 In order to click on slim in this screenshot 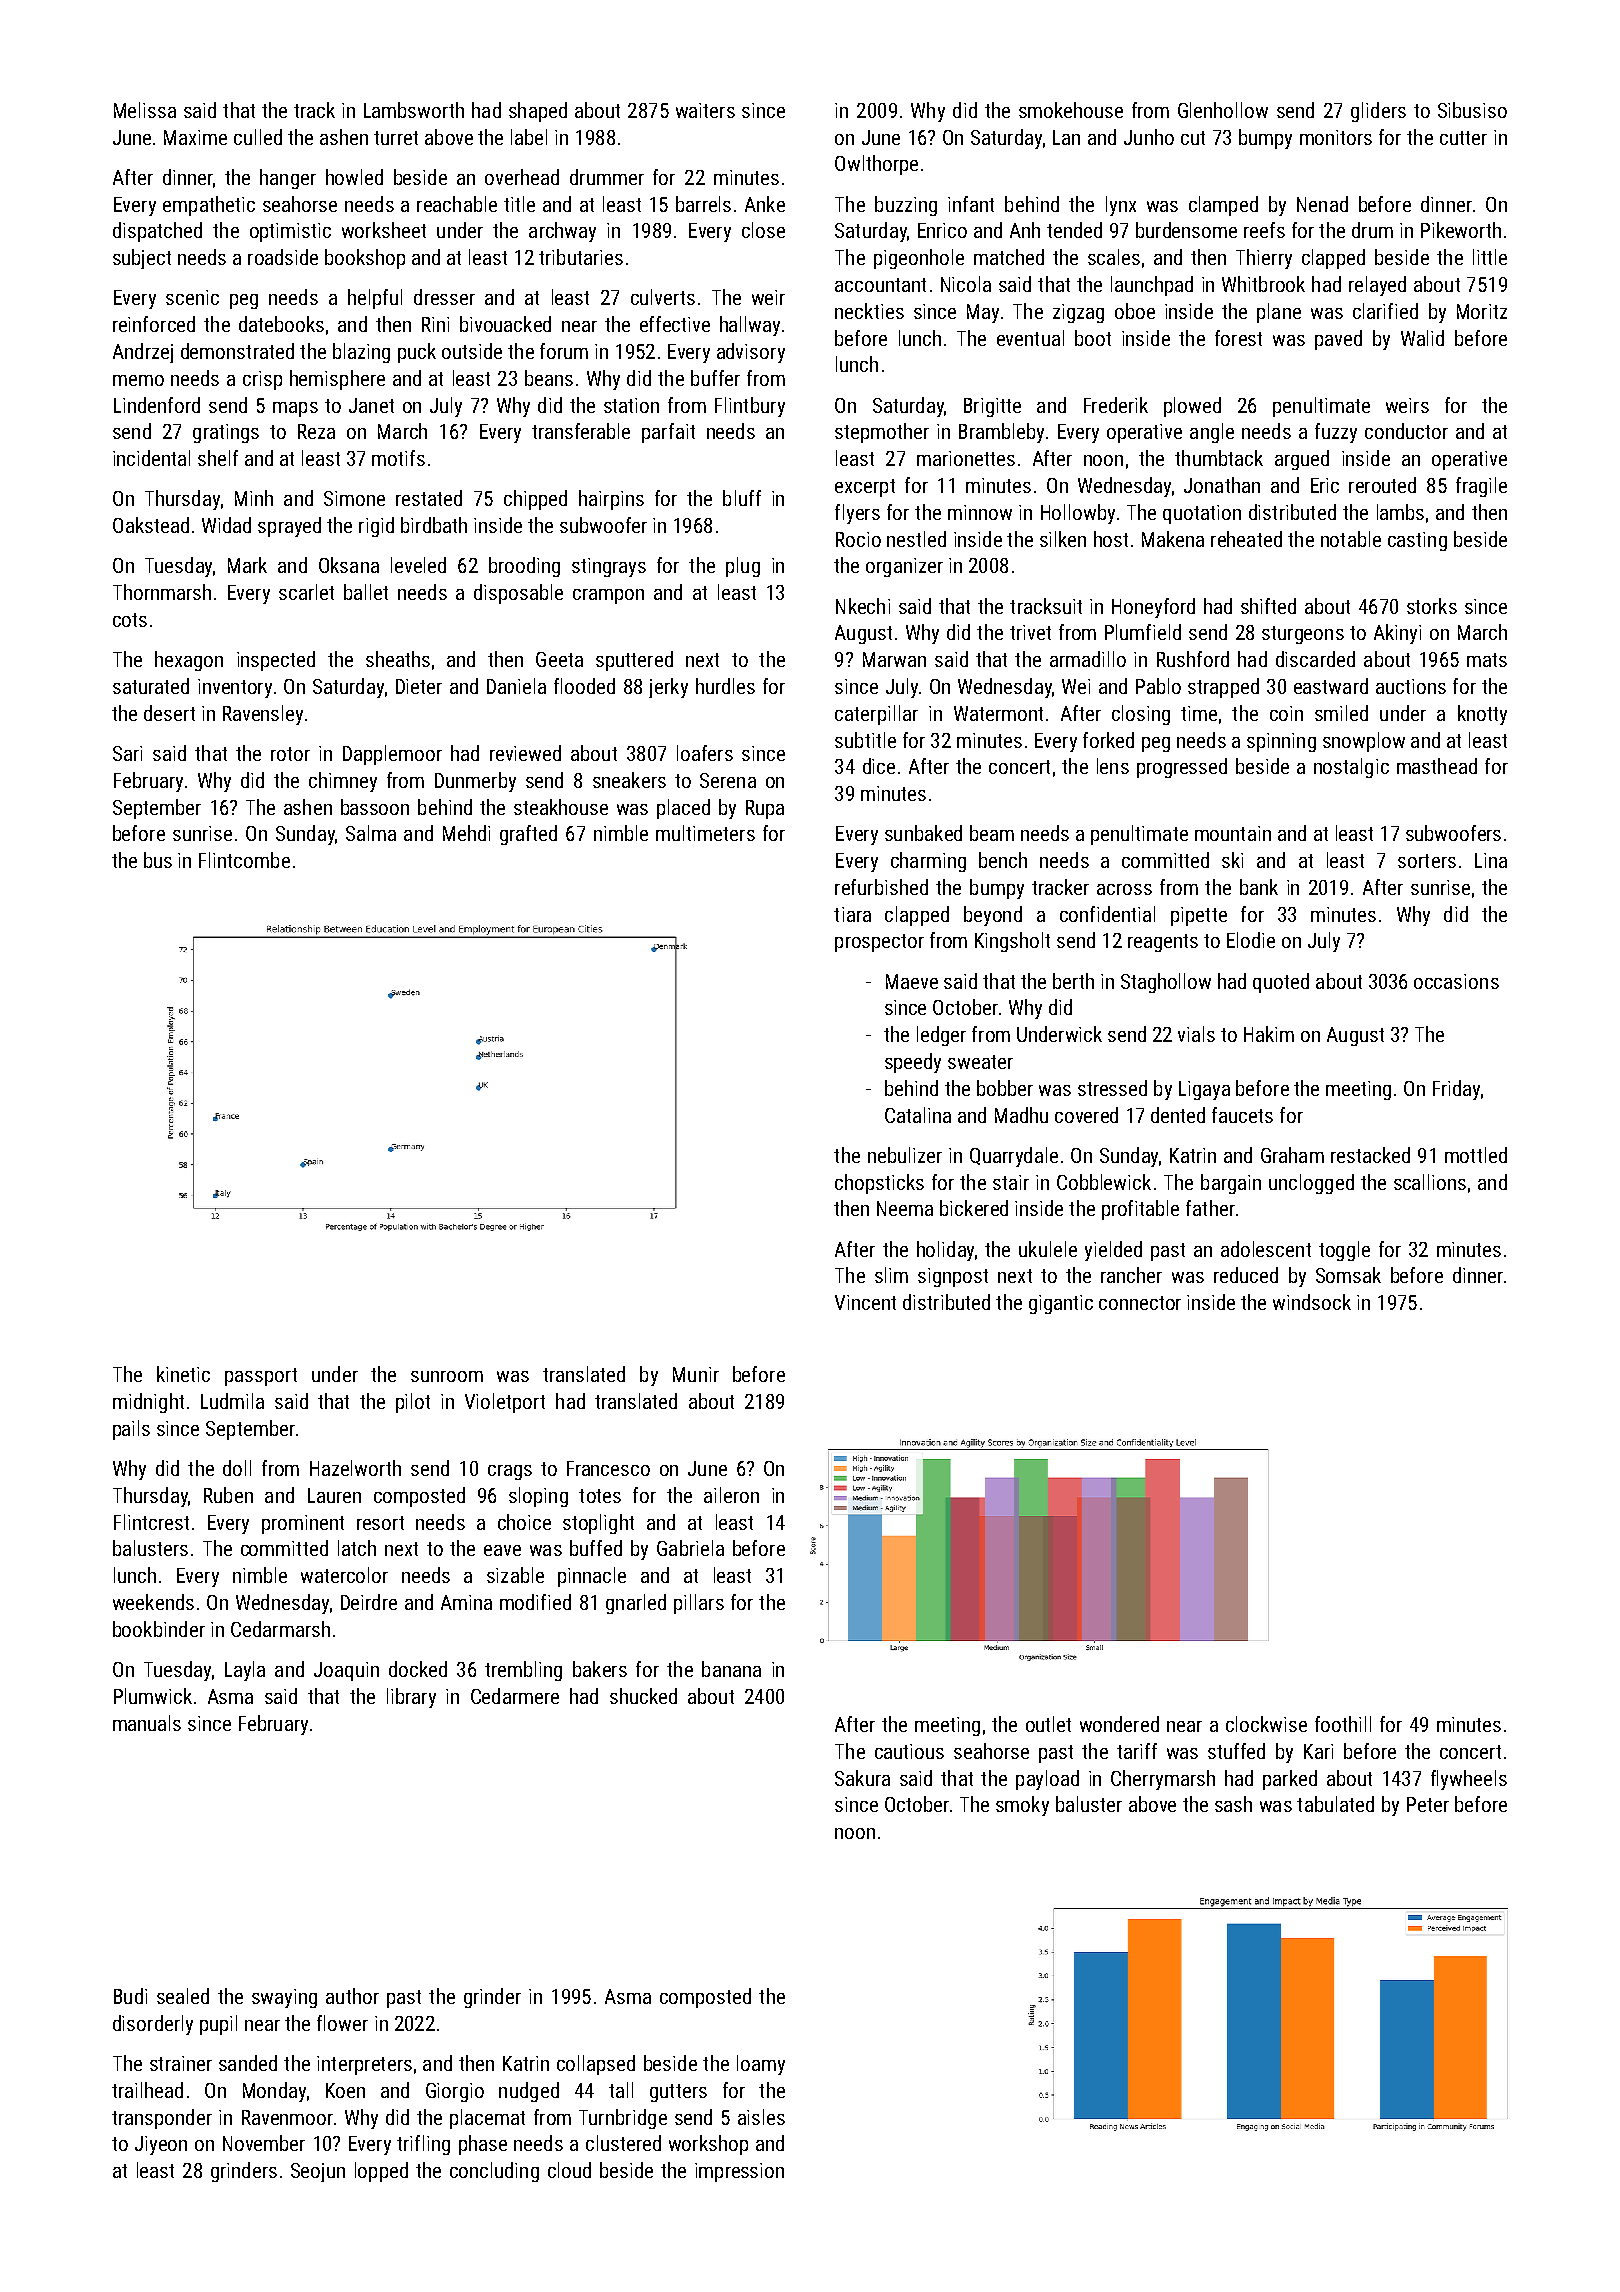, I will do `click(891, 1275)`.
